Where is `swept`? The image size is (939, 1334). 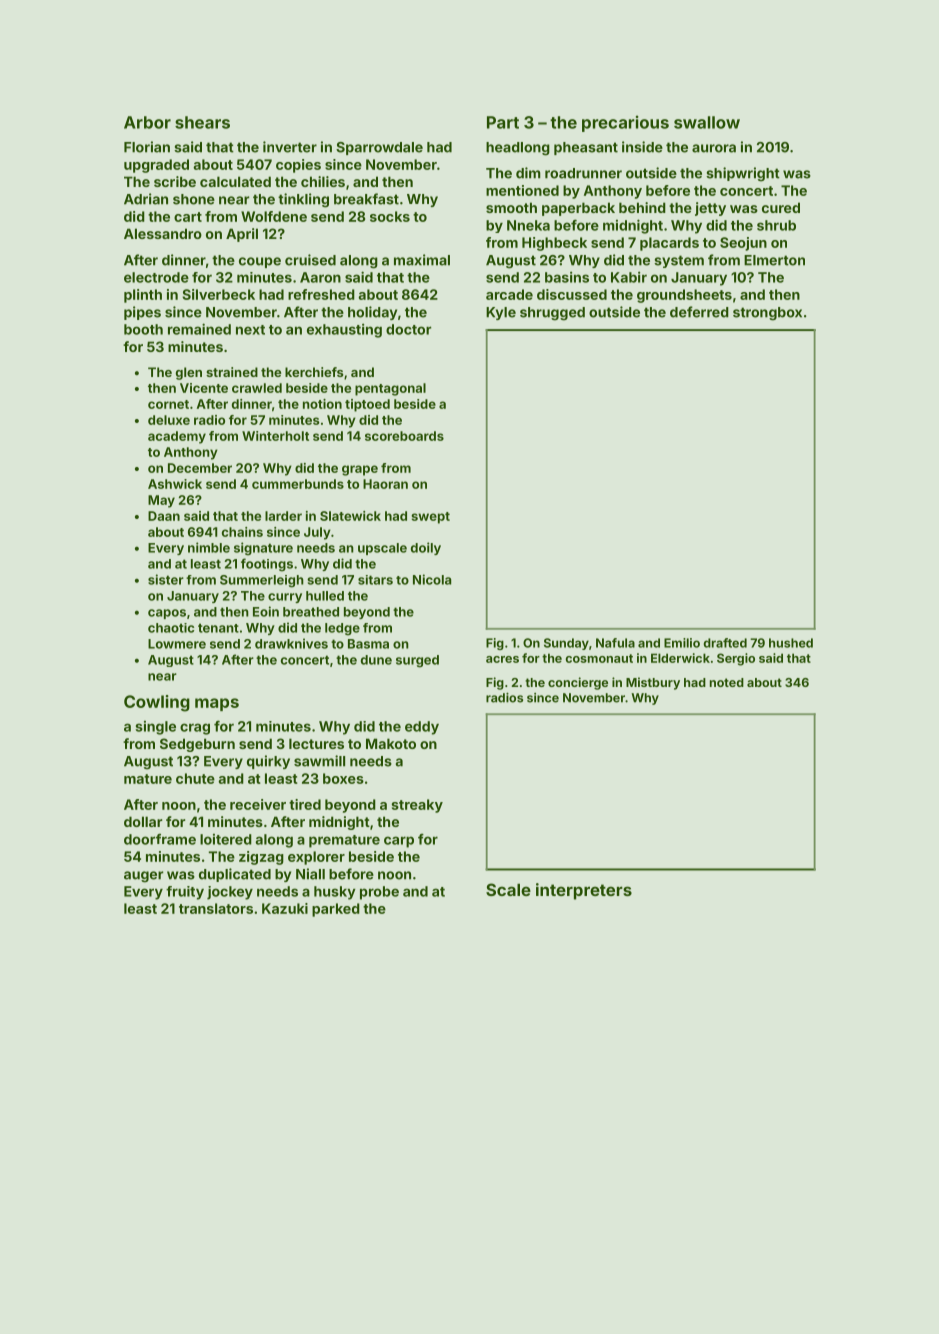
swept is located at coordinates (430, 518).
